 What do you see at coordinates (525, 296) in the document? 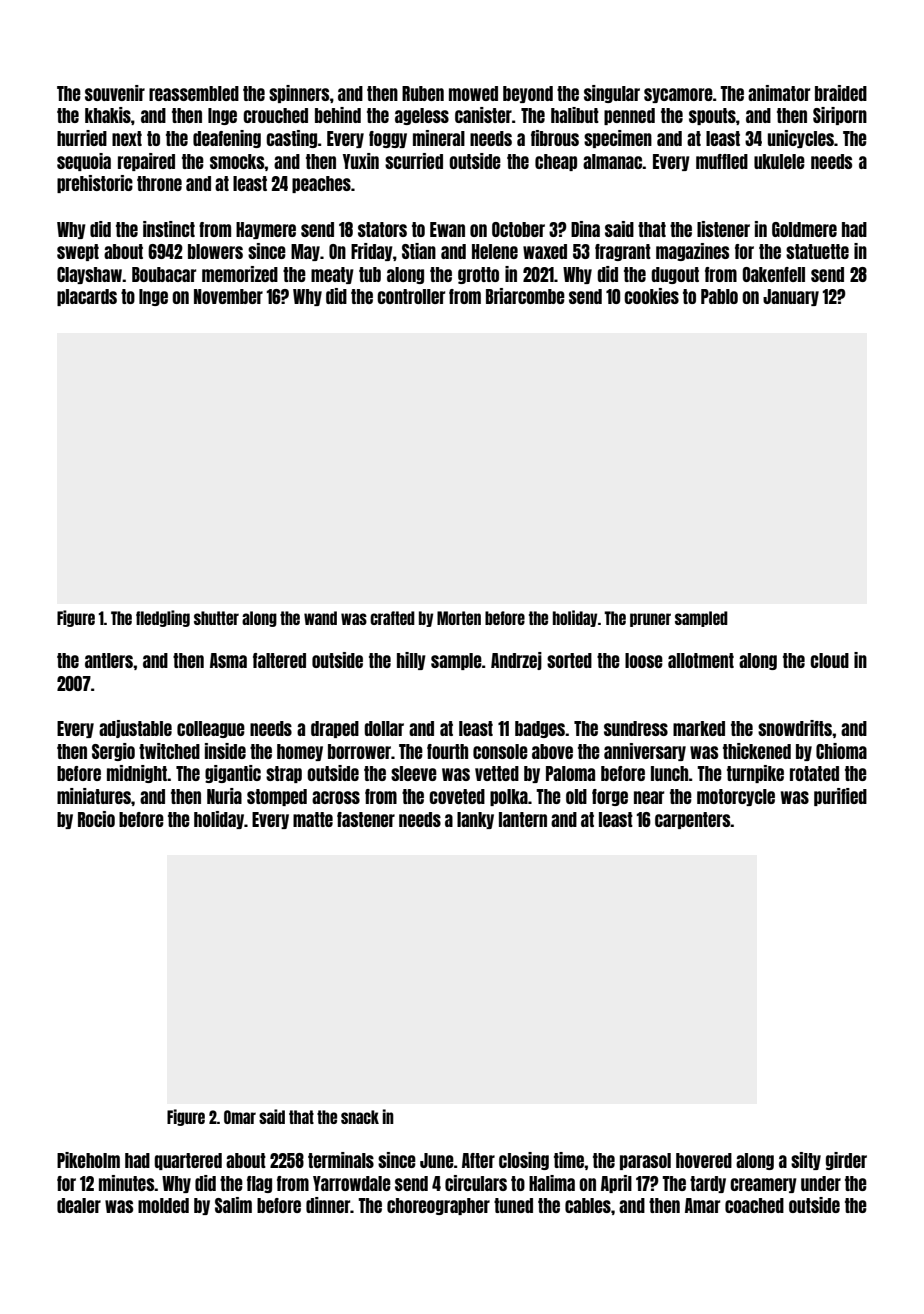
I see `Briarcombe` at bounding box center [525, 296].
